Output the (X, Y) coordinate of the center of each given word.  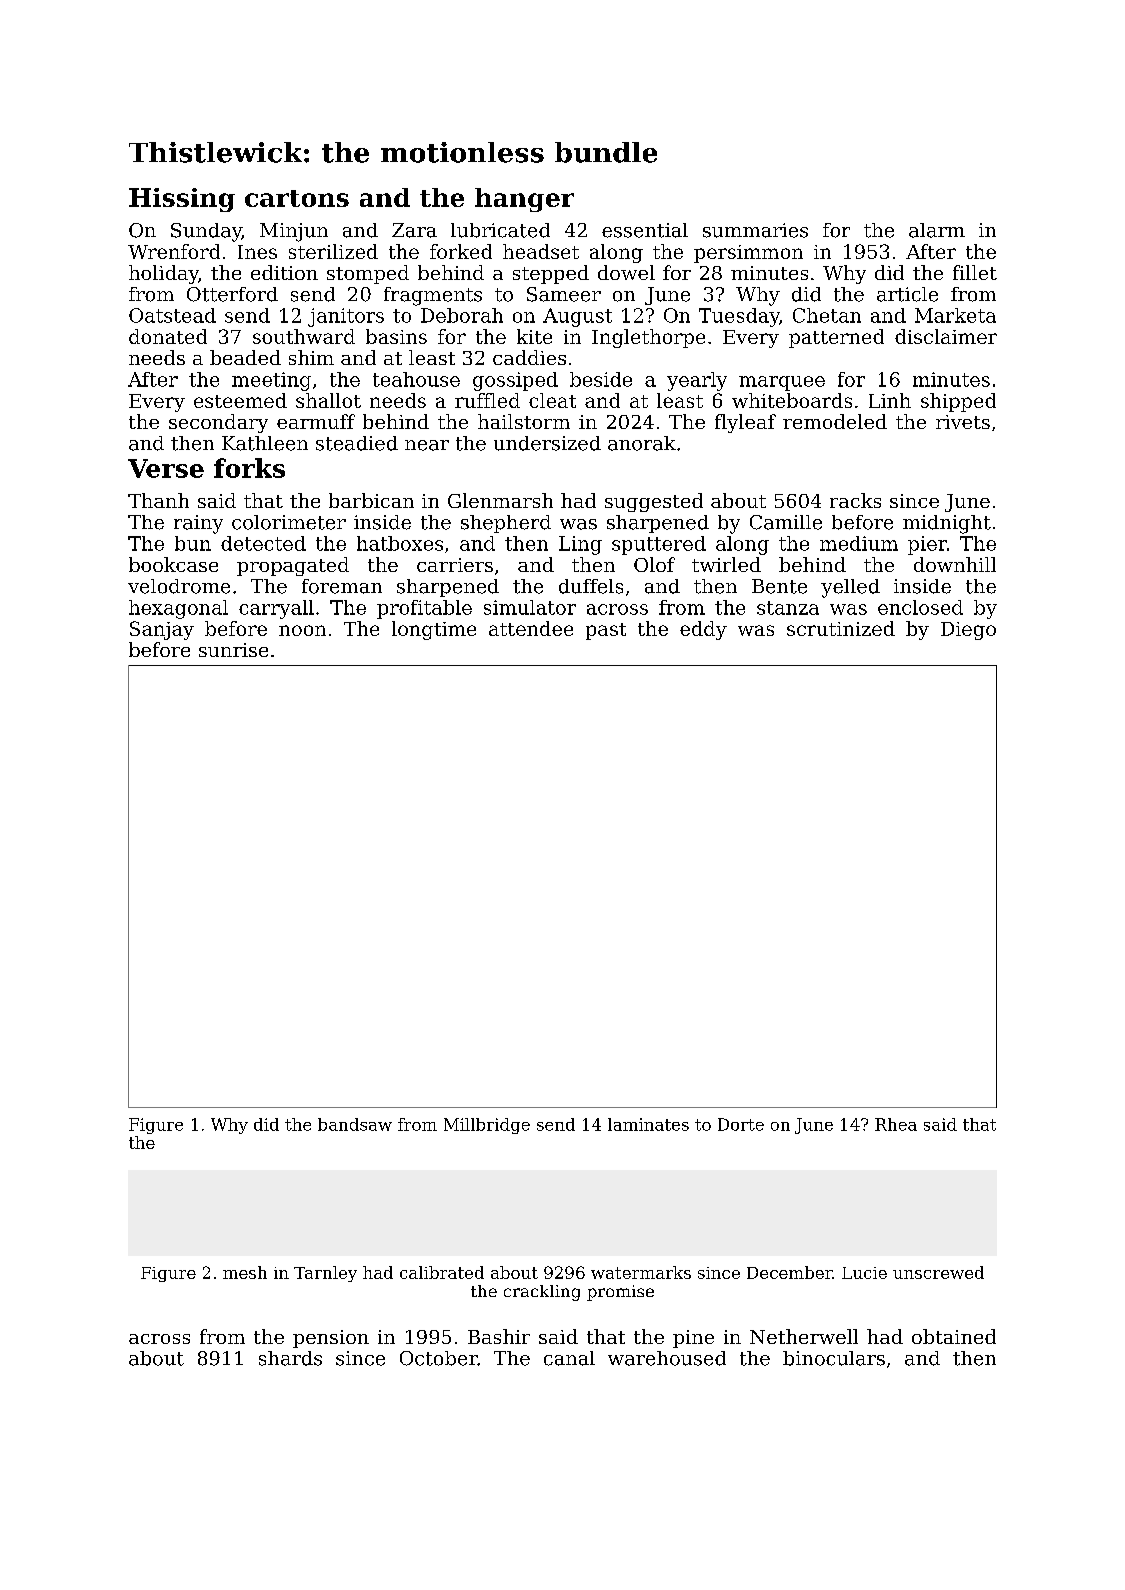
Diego (968, 631)
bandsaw (355, 1124)
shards (290, 1358)
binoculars (834, 1358)
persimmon (748, 254)
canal (569, 1358)
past (606, 631)
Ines (257, 252)
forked (461, 251)
